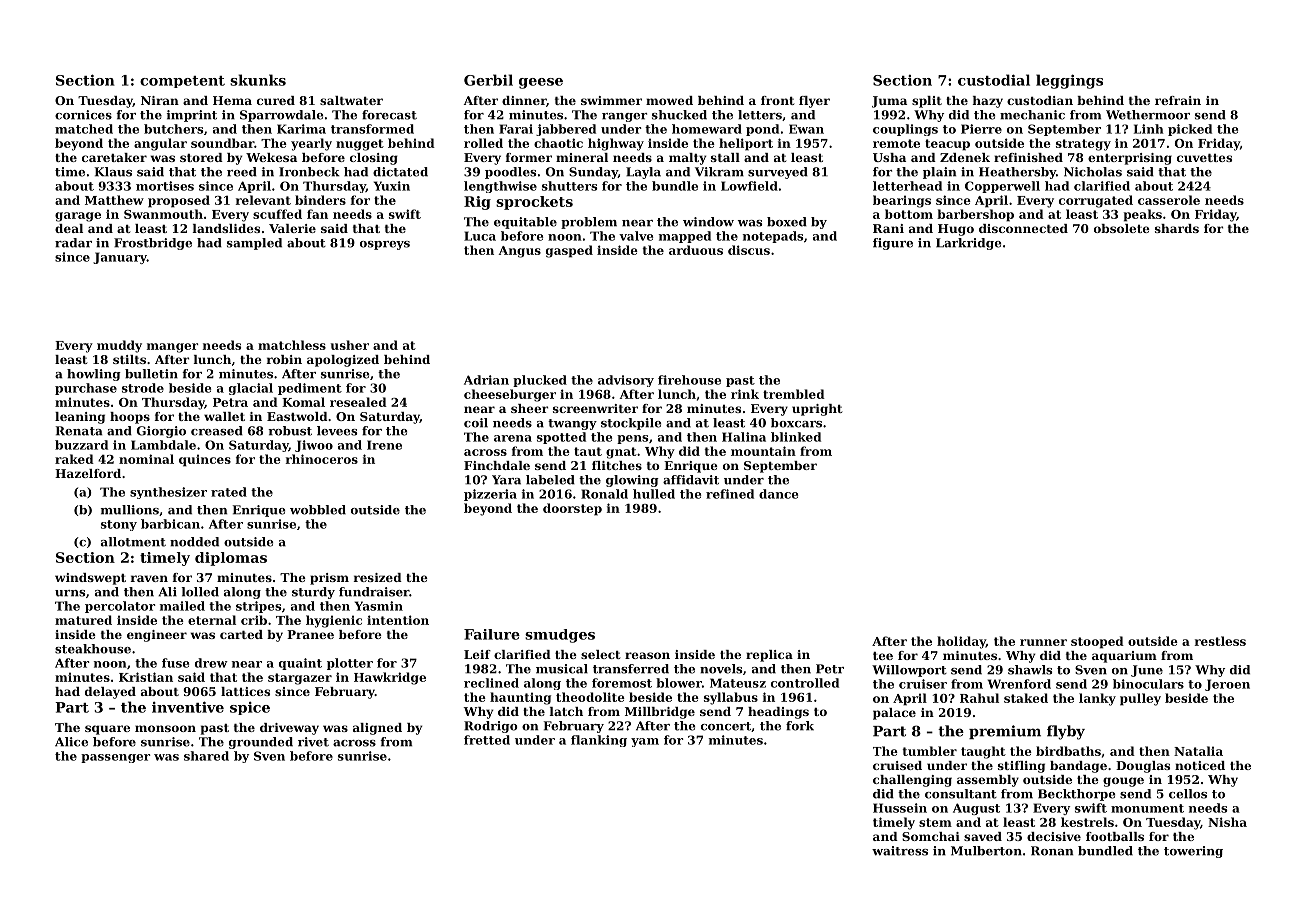  Describe the element at coordinates (229, 492) in the image. I see `rated` at that location.
